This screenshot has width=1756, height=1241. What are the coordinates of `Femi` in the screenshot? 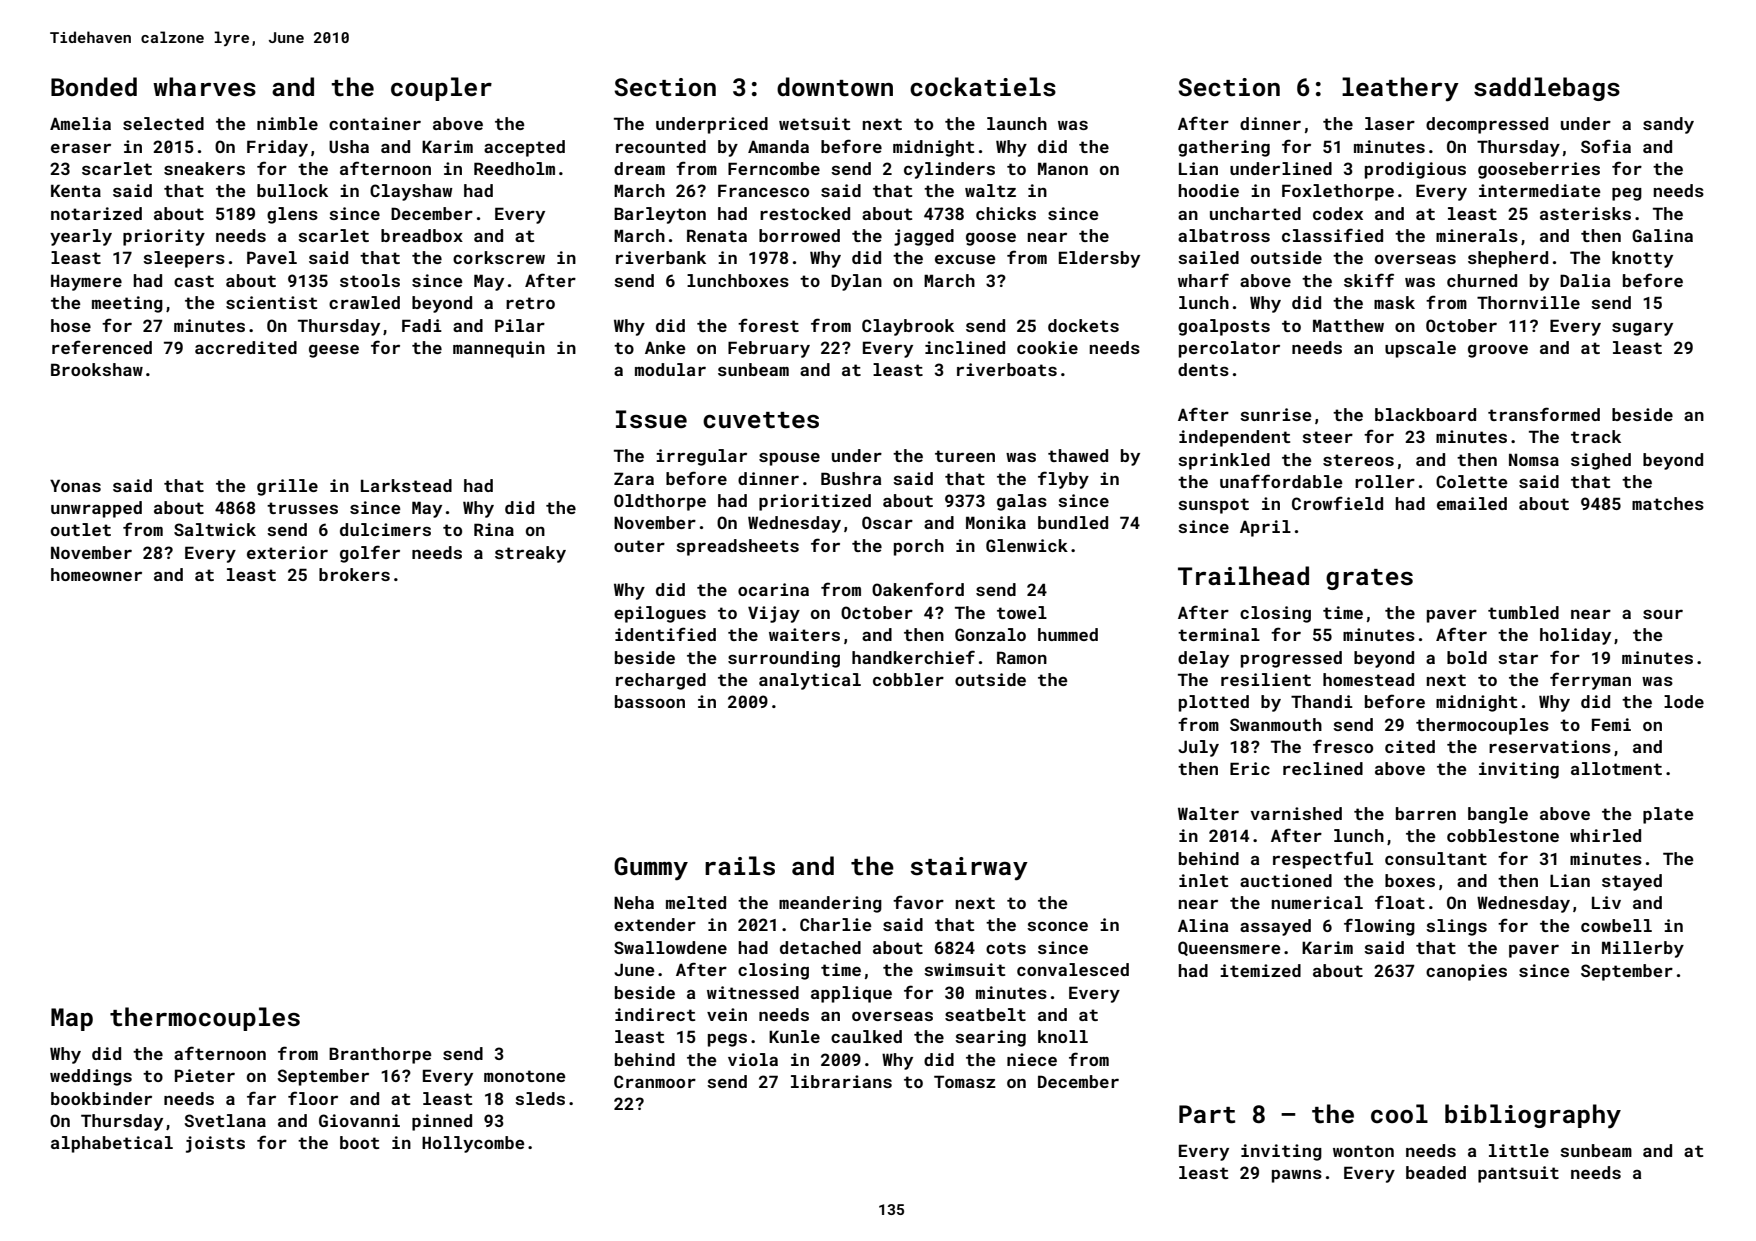 It's located at (1611, 724).
